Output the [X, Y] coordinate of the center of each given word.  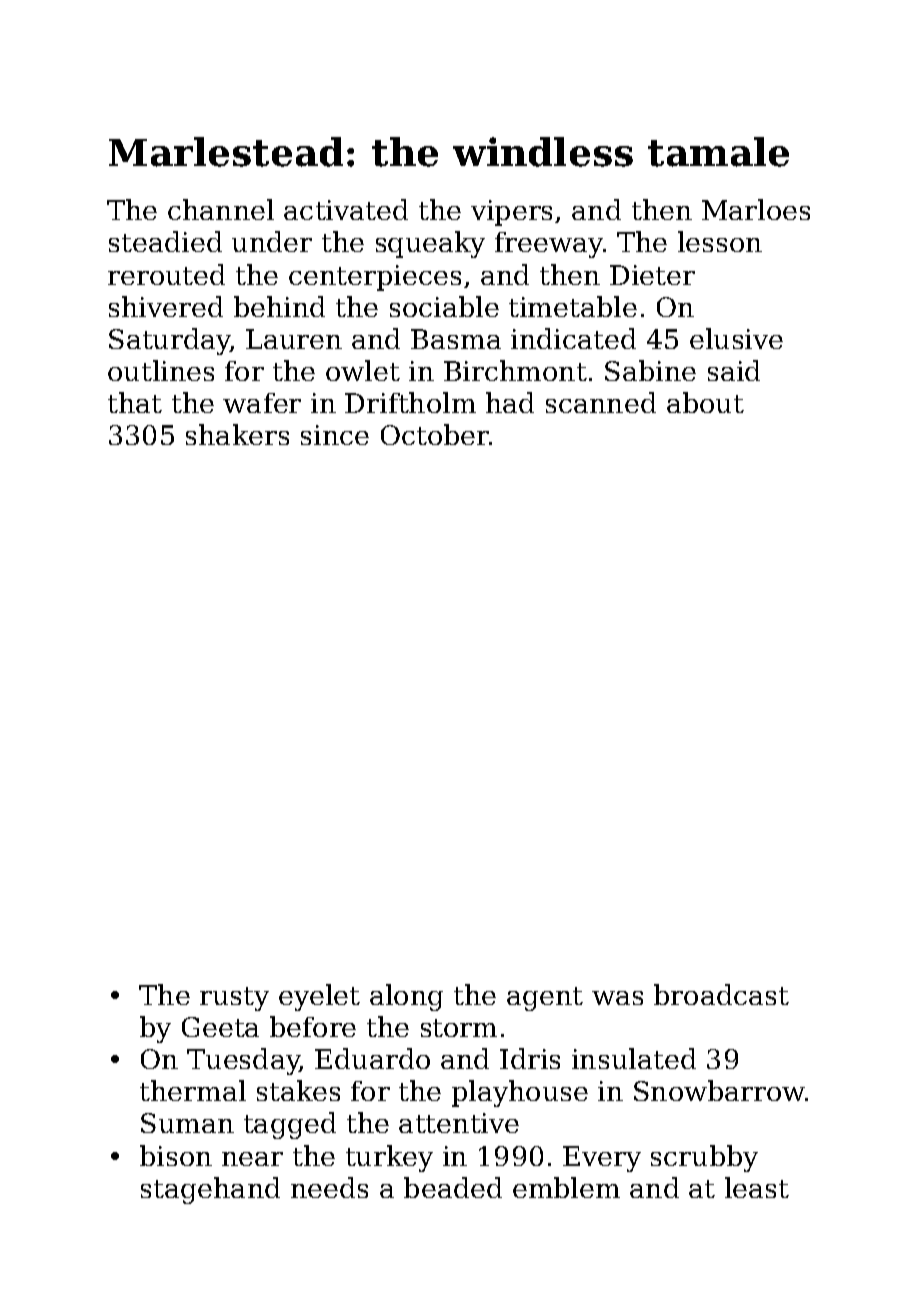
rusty [234, 999]
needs [329, 1187]
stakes [298, 1090]
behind [279, 306]
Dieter [652, 275]
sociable [444, 306]
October [435, 434]
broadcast [721, 994]
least [757, 1187]
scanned [601, 402]
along [406, 997]
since [335, 435]
